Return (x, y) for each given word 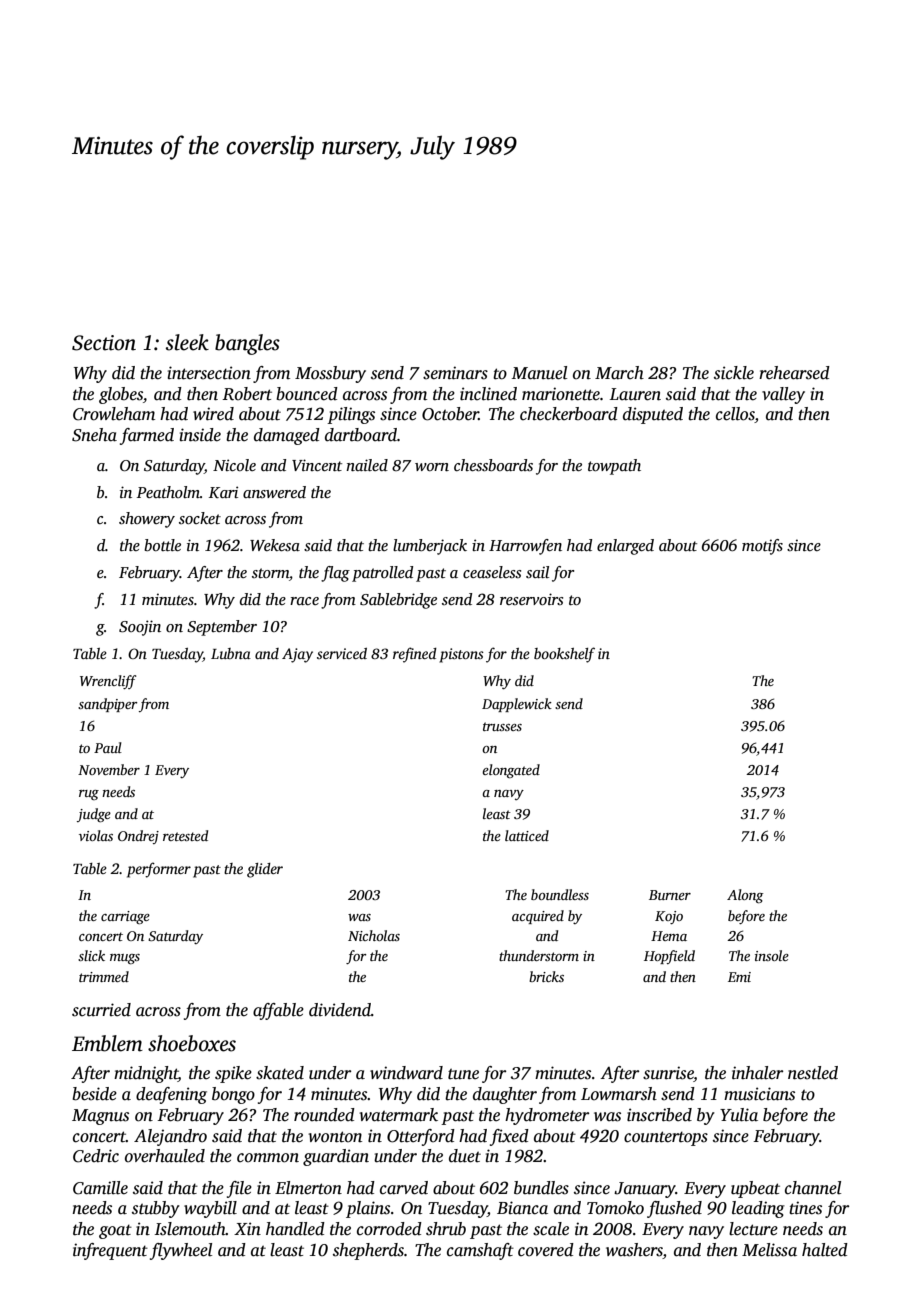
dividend (340, 1010)
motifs (762, 547)
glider (265, 870)
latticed (527, 835)
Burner (670, 895)
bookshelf (564, 655)
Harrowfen (525, 547)
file (239, 1189)
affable (278, 1011)
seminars (455, 373)
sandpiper (108, 705)
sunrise (668, 1074)
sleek (187, 342)
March (619, 372)
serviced (342, 653)
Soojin (140, 628)
